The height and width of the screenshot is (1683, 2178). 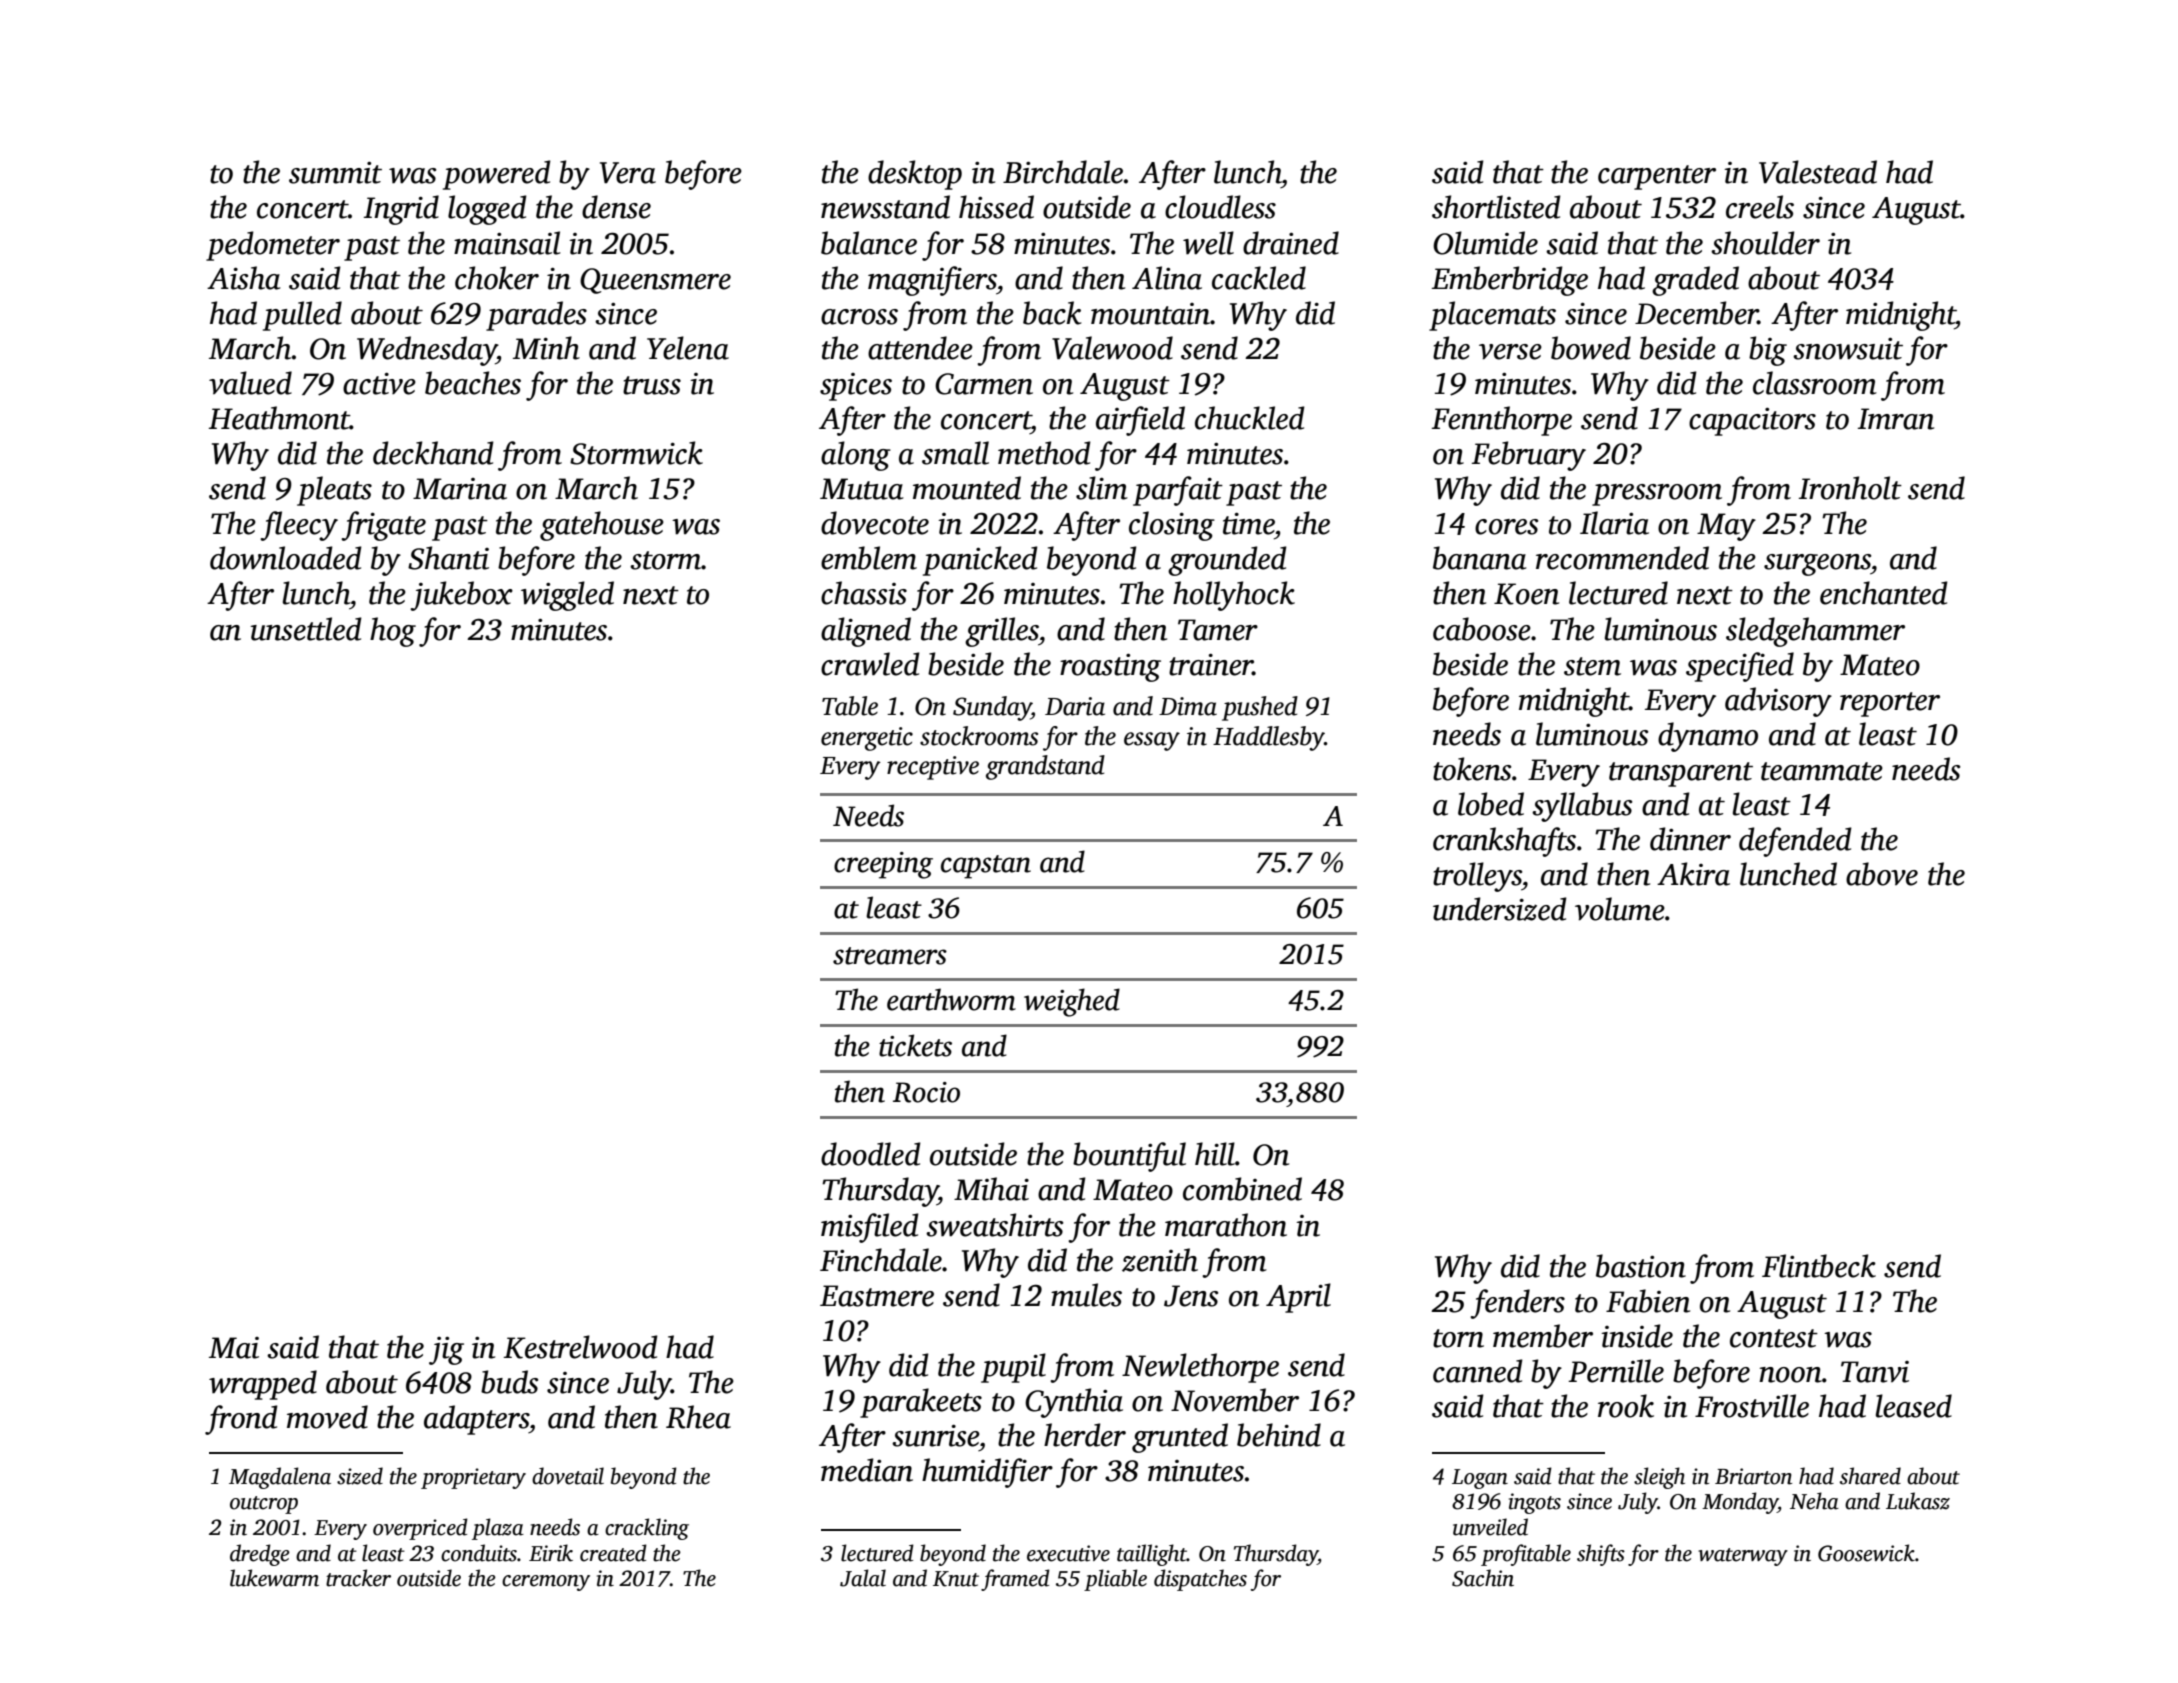 I want to click on dispatches, so click(x=1200, y=1580).
